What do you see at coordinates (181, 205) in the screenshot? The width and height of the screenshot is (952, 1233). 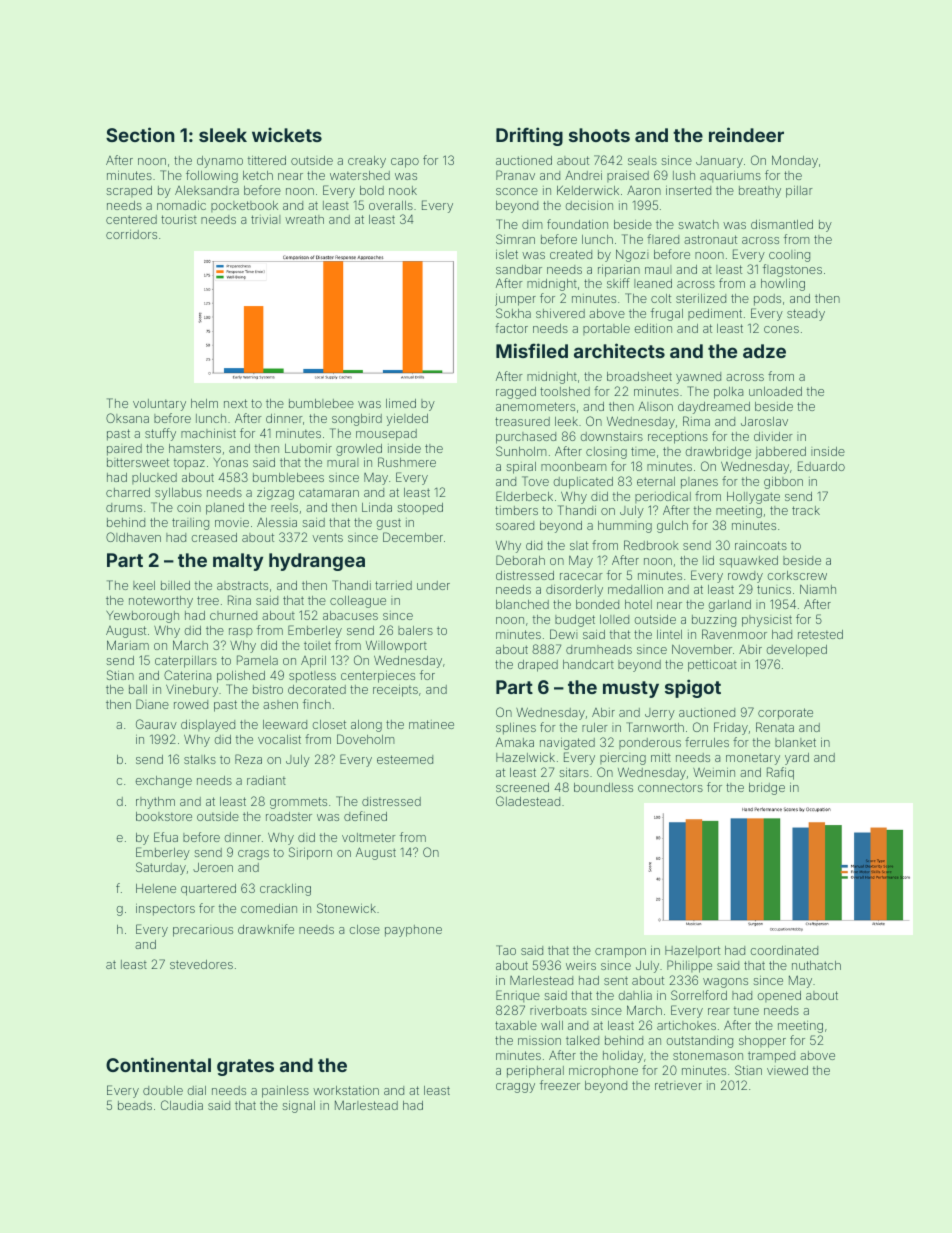 I see `nomadic` at bounding box center [181, 205].
